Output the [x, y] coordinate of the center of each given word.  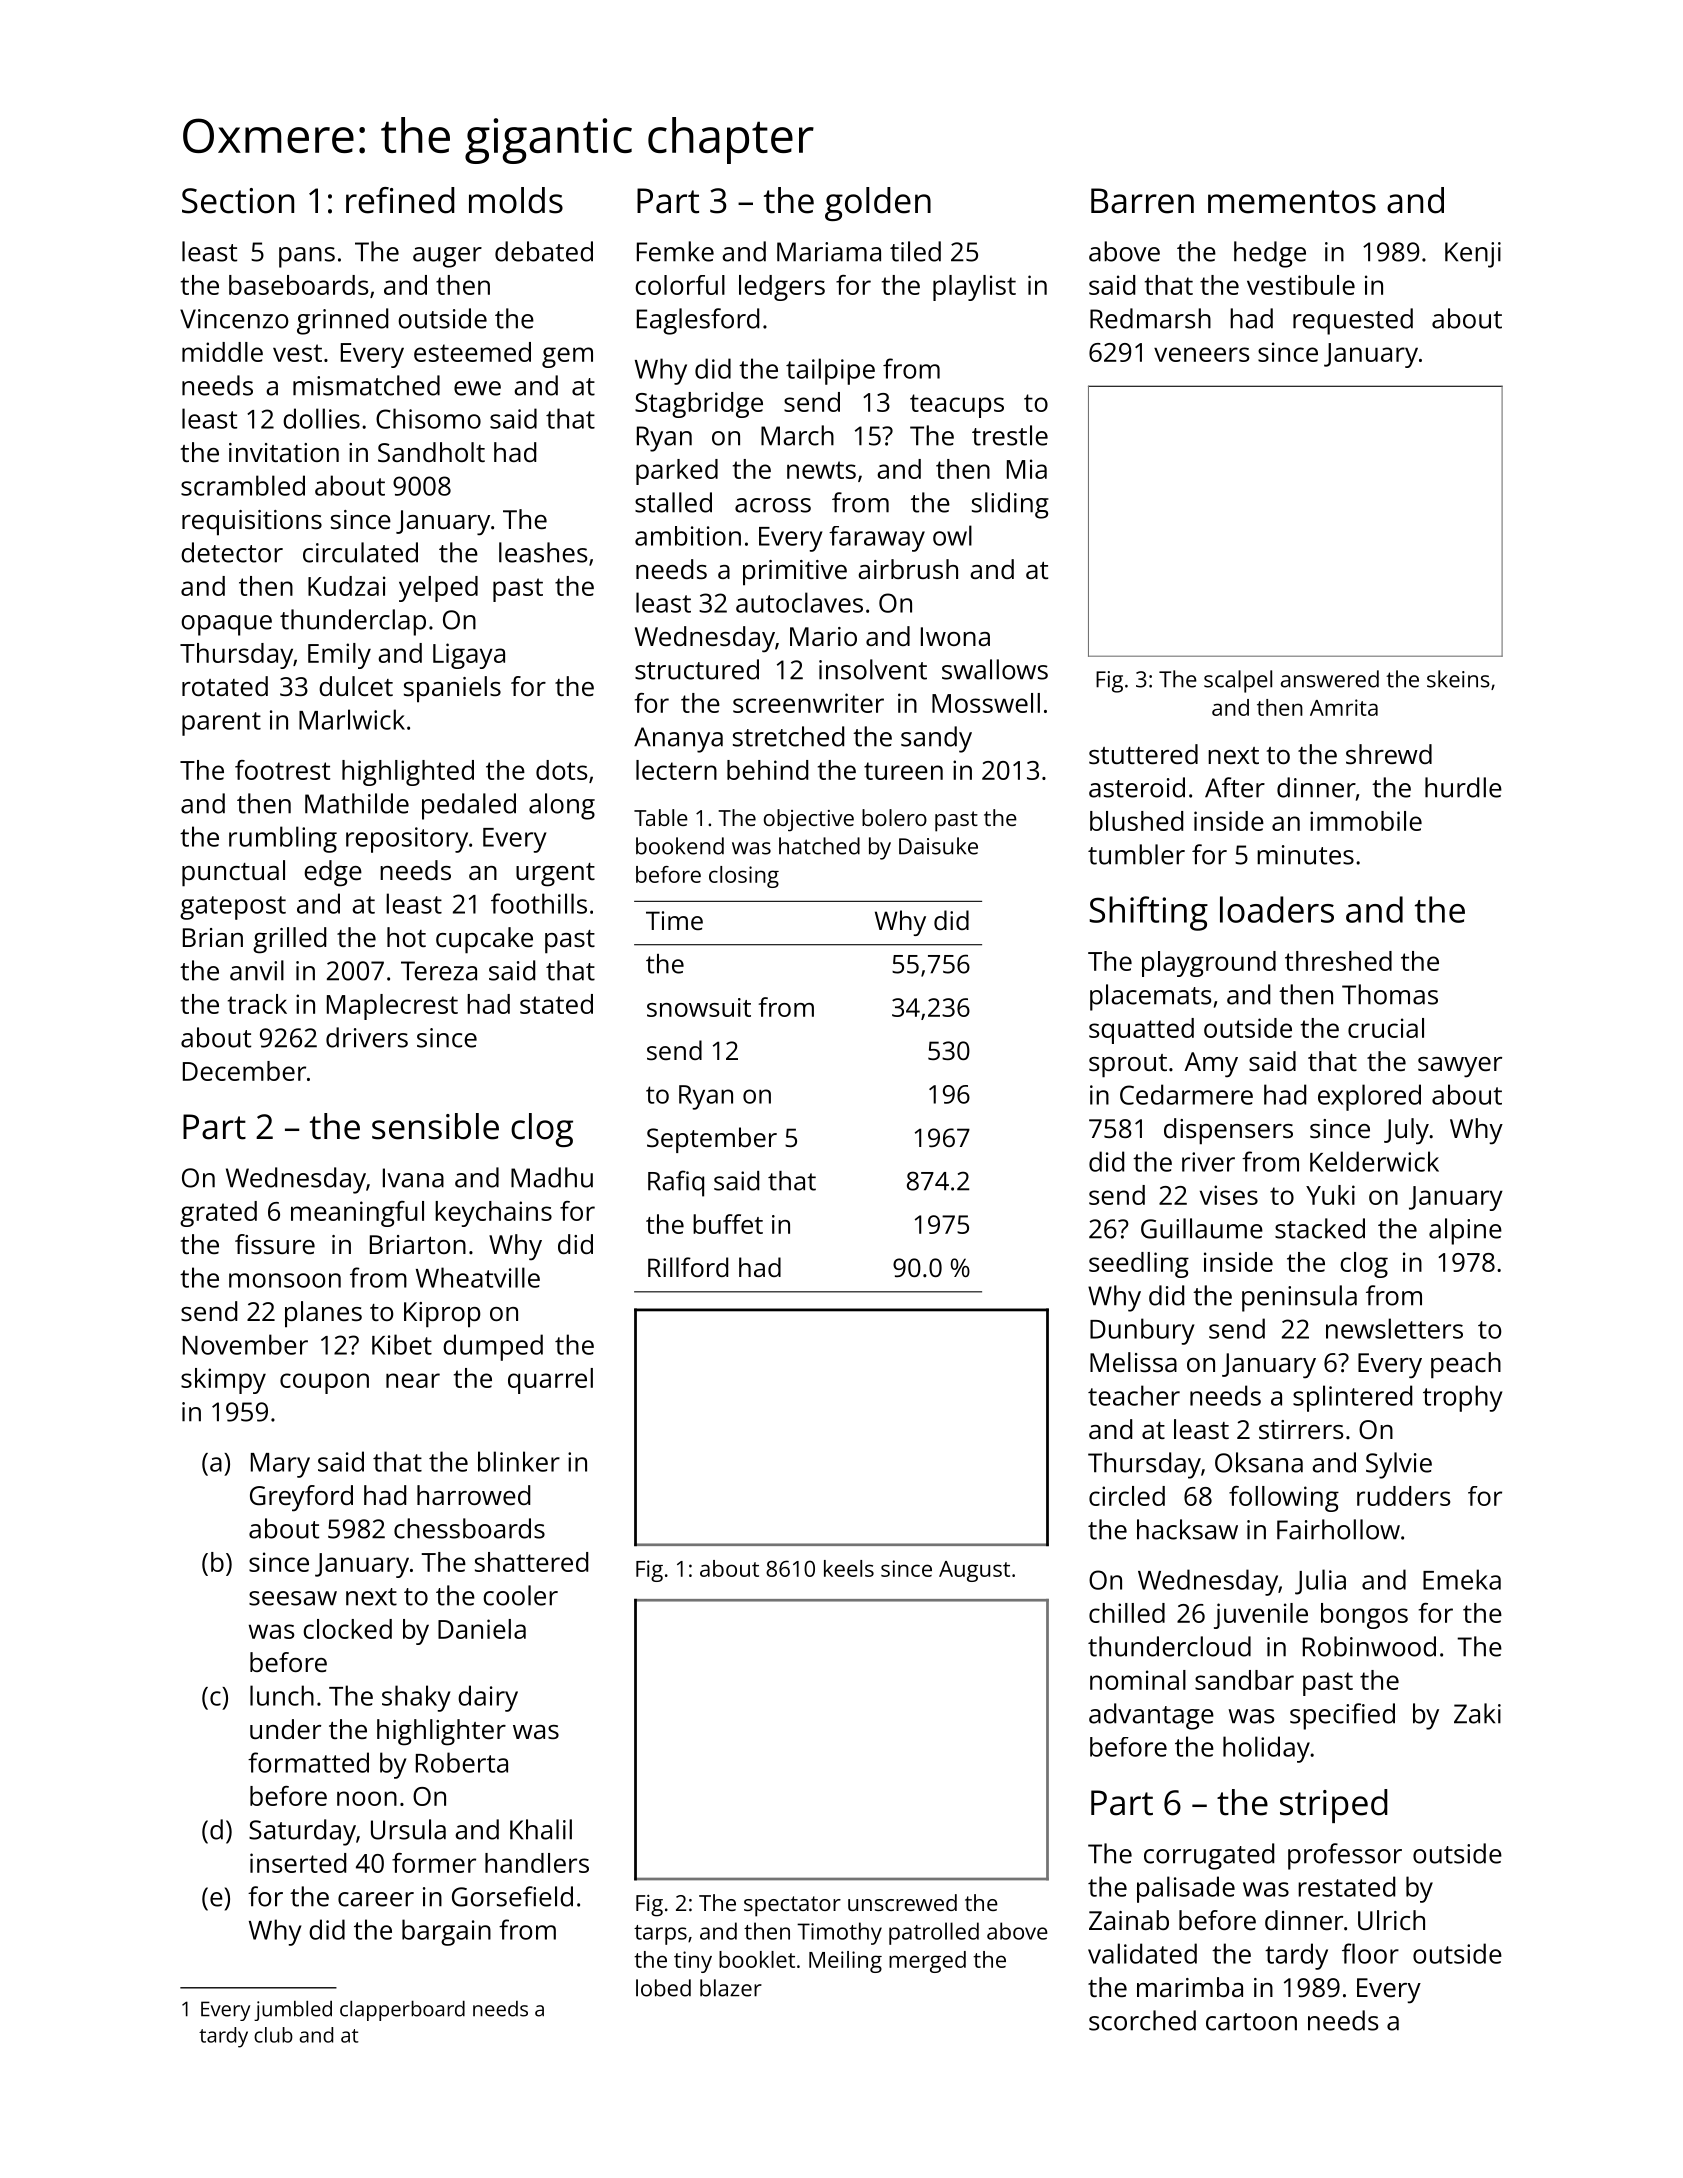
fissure [275, 1244]
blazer [731, 1988]
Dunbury [1142, 1331]
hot [406, 937]
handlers [537, 1863]
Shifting [1148, 913]
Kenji [1473, 255]
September [712, 1140]
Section [238, 201]
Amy [1211, 1065]
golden [878, 204]
